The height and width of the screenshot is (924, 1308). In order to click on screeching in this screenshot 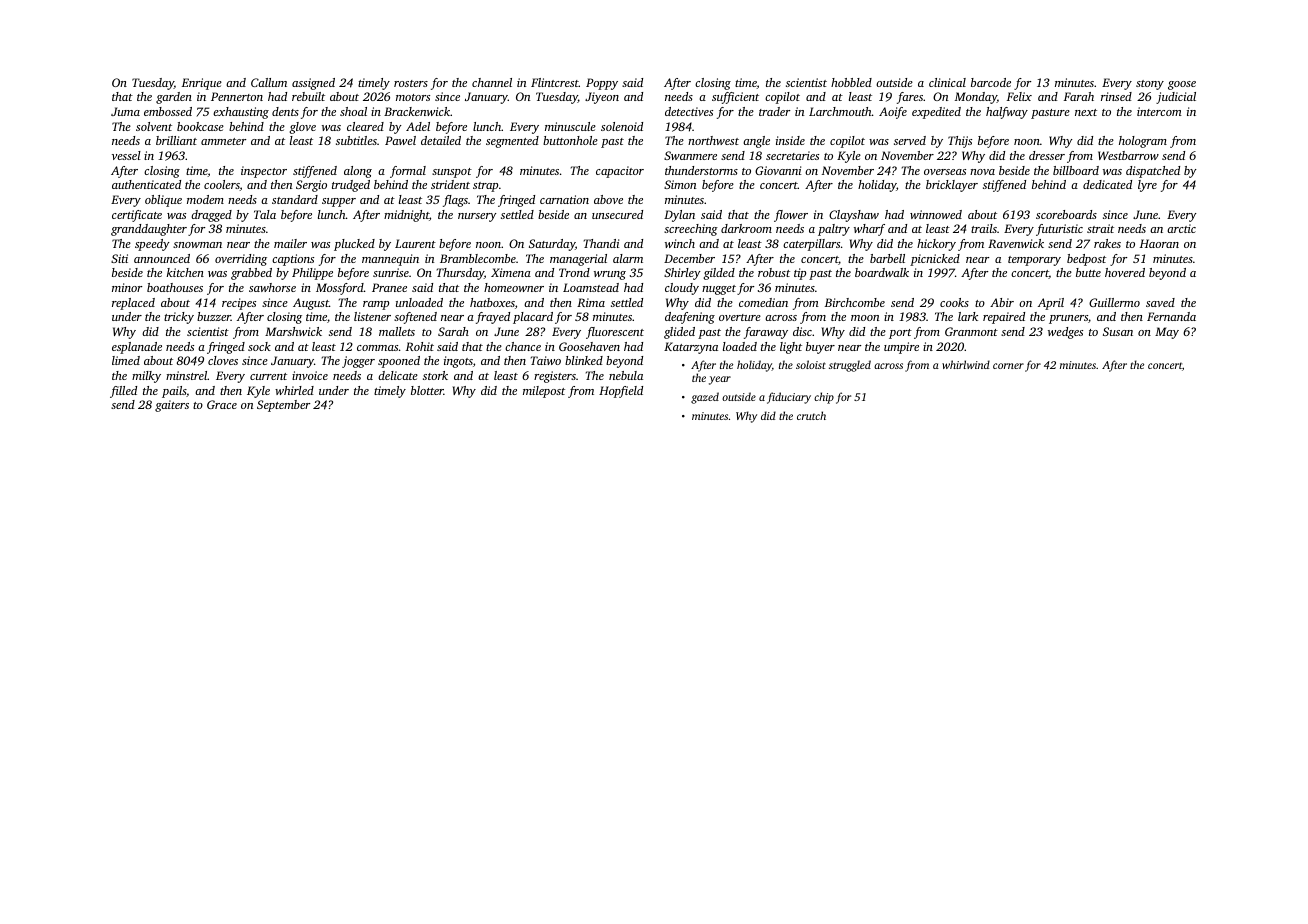, I will do `click(691, 230)`.
